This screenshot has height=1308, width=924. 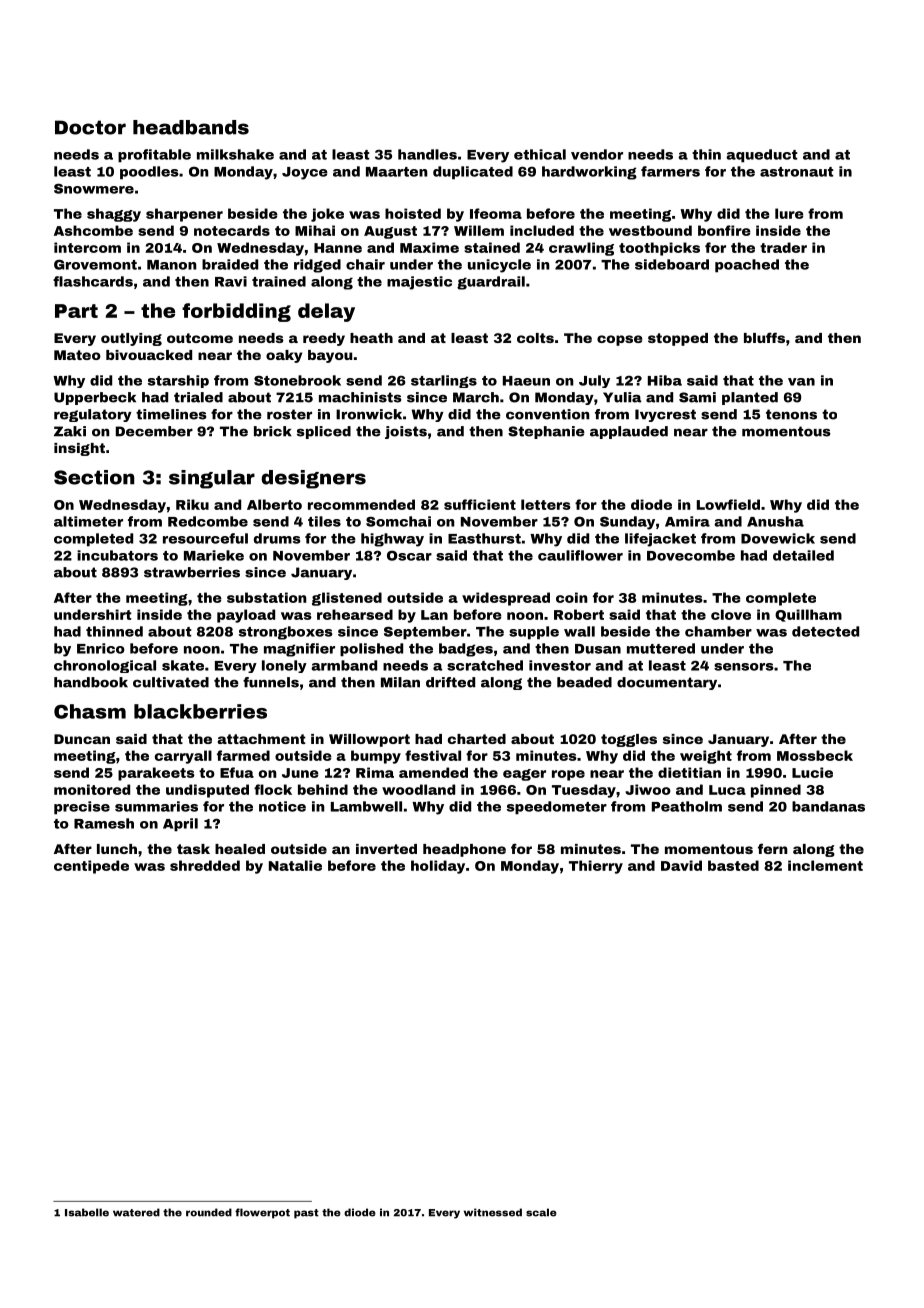 What do you see at coordinates (681, 865) in the screenshot?
I see `David` at bounding box center [681, 865].
